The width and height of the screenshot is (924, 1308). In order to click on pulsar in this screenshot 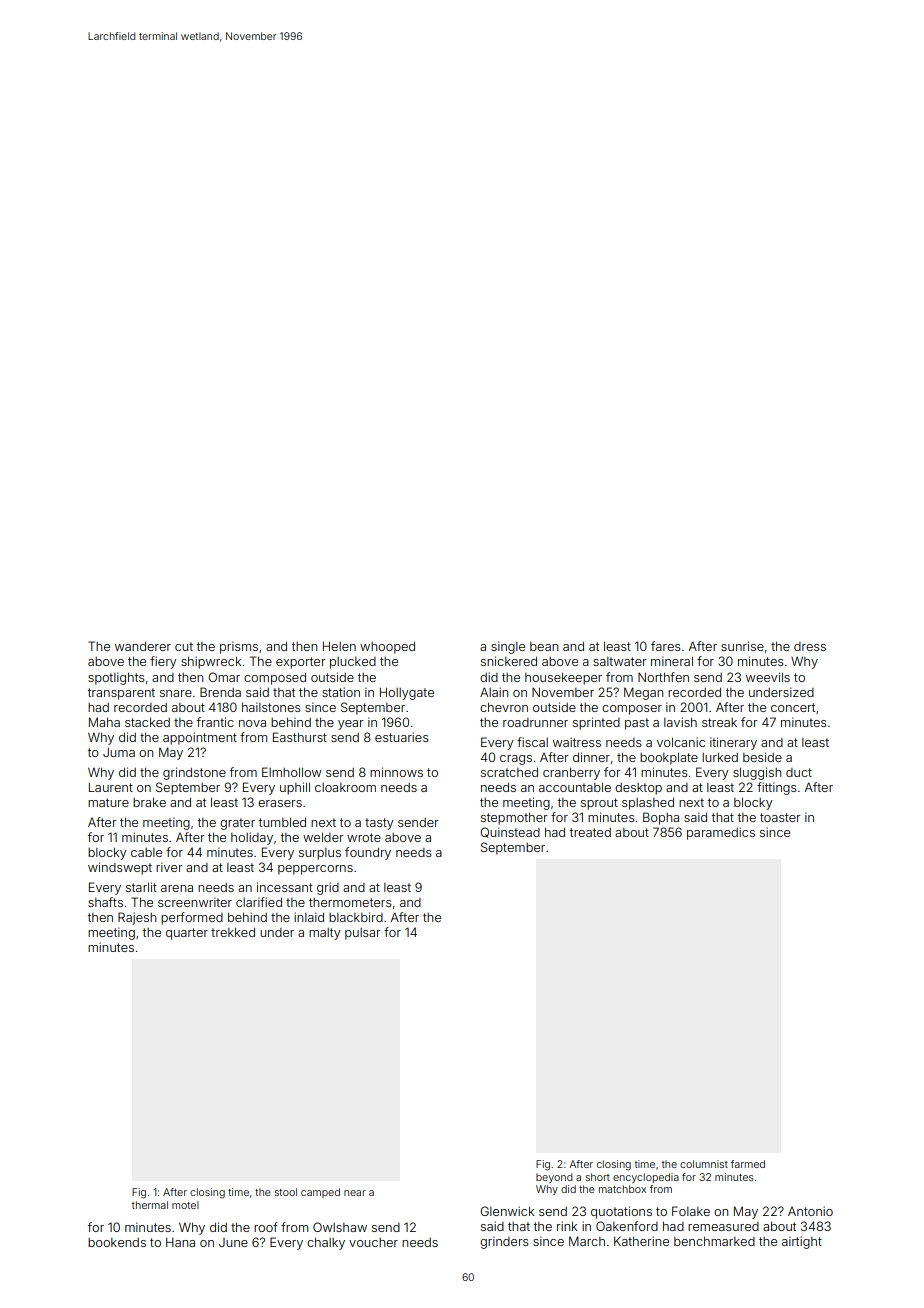, I will do `click(363, 934)`.
